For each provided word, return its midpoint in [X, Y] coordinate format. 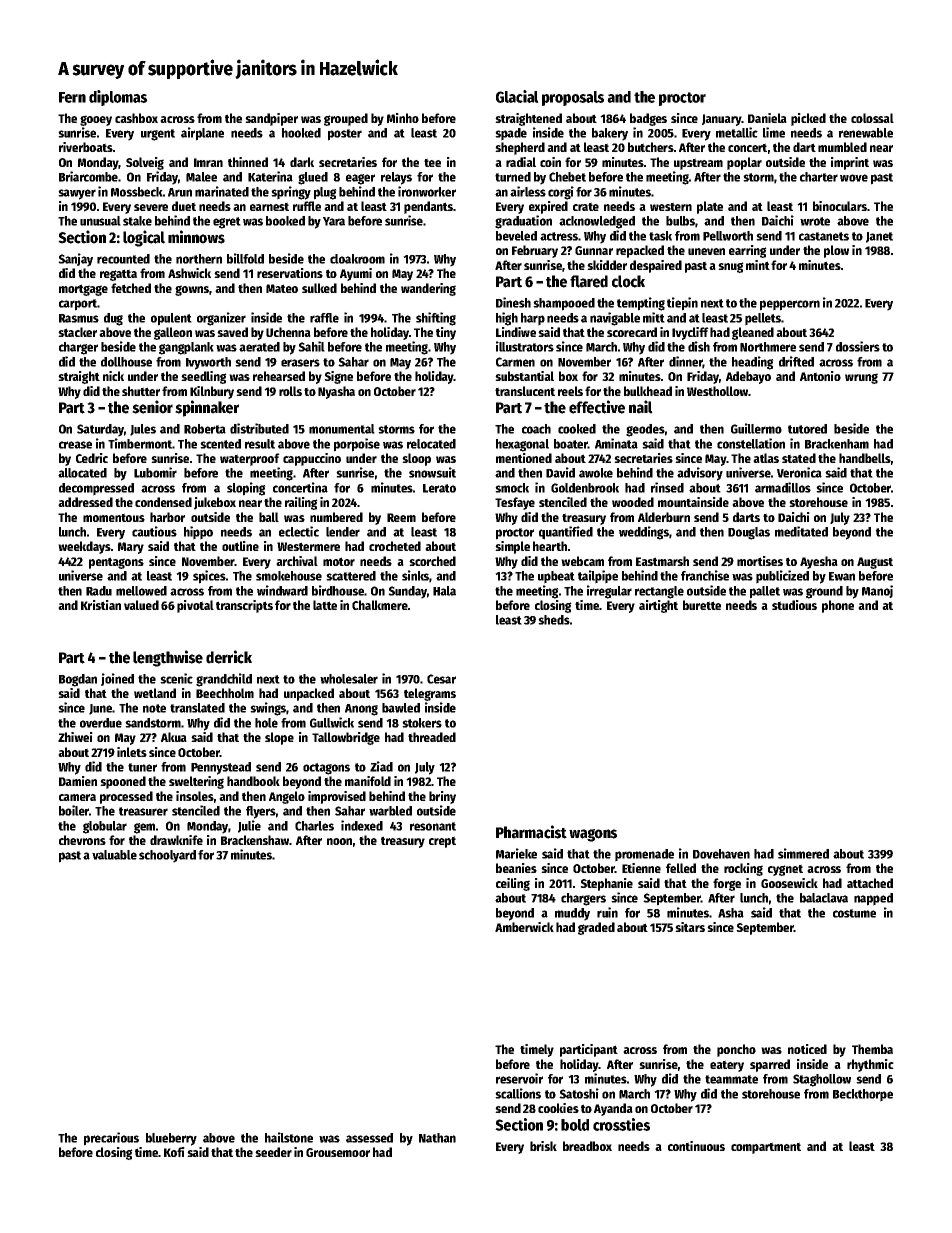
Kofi [174, 1152]
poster [345, 135]
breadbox [587, 1146]
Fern [72, 97]
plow [836, 251]
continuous [696, 1146]
